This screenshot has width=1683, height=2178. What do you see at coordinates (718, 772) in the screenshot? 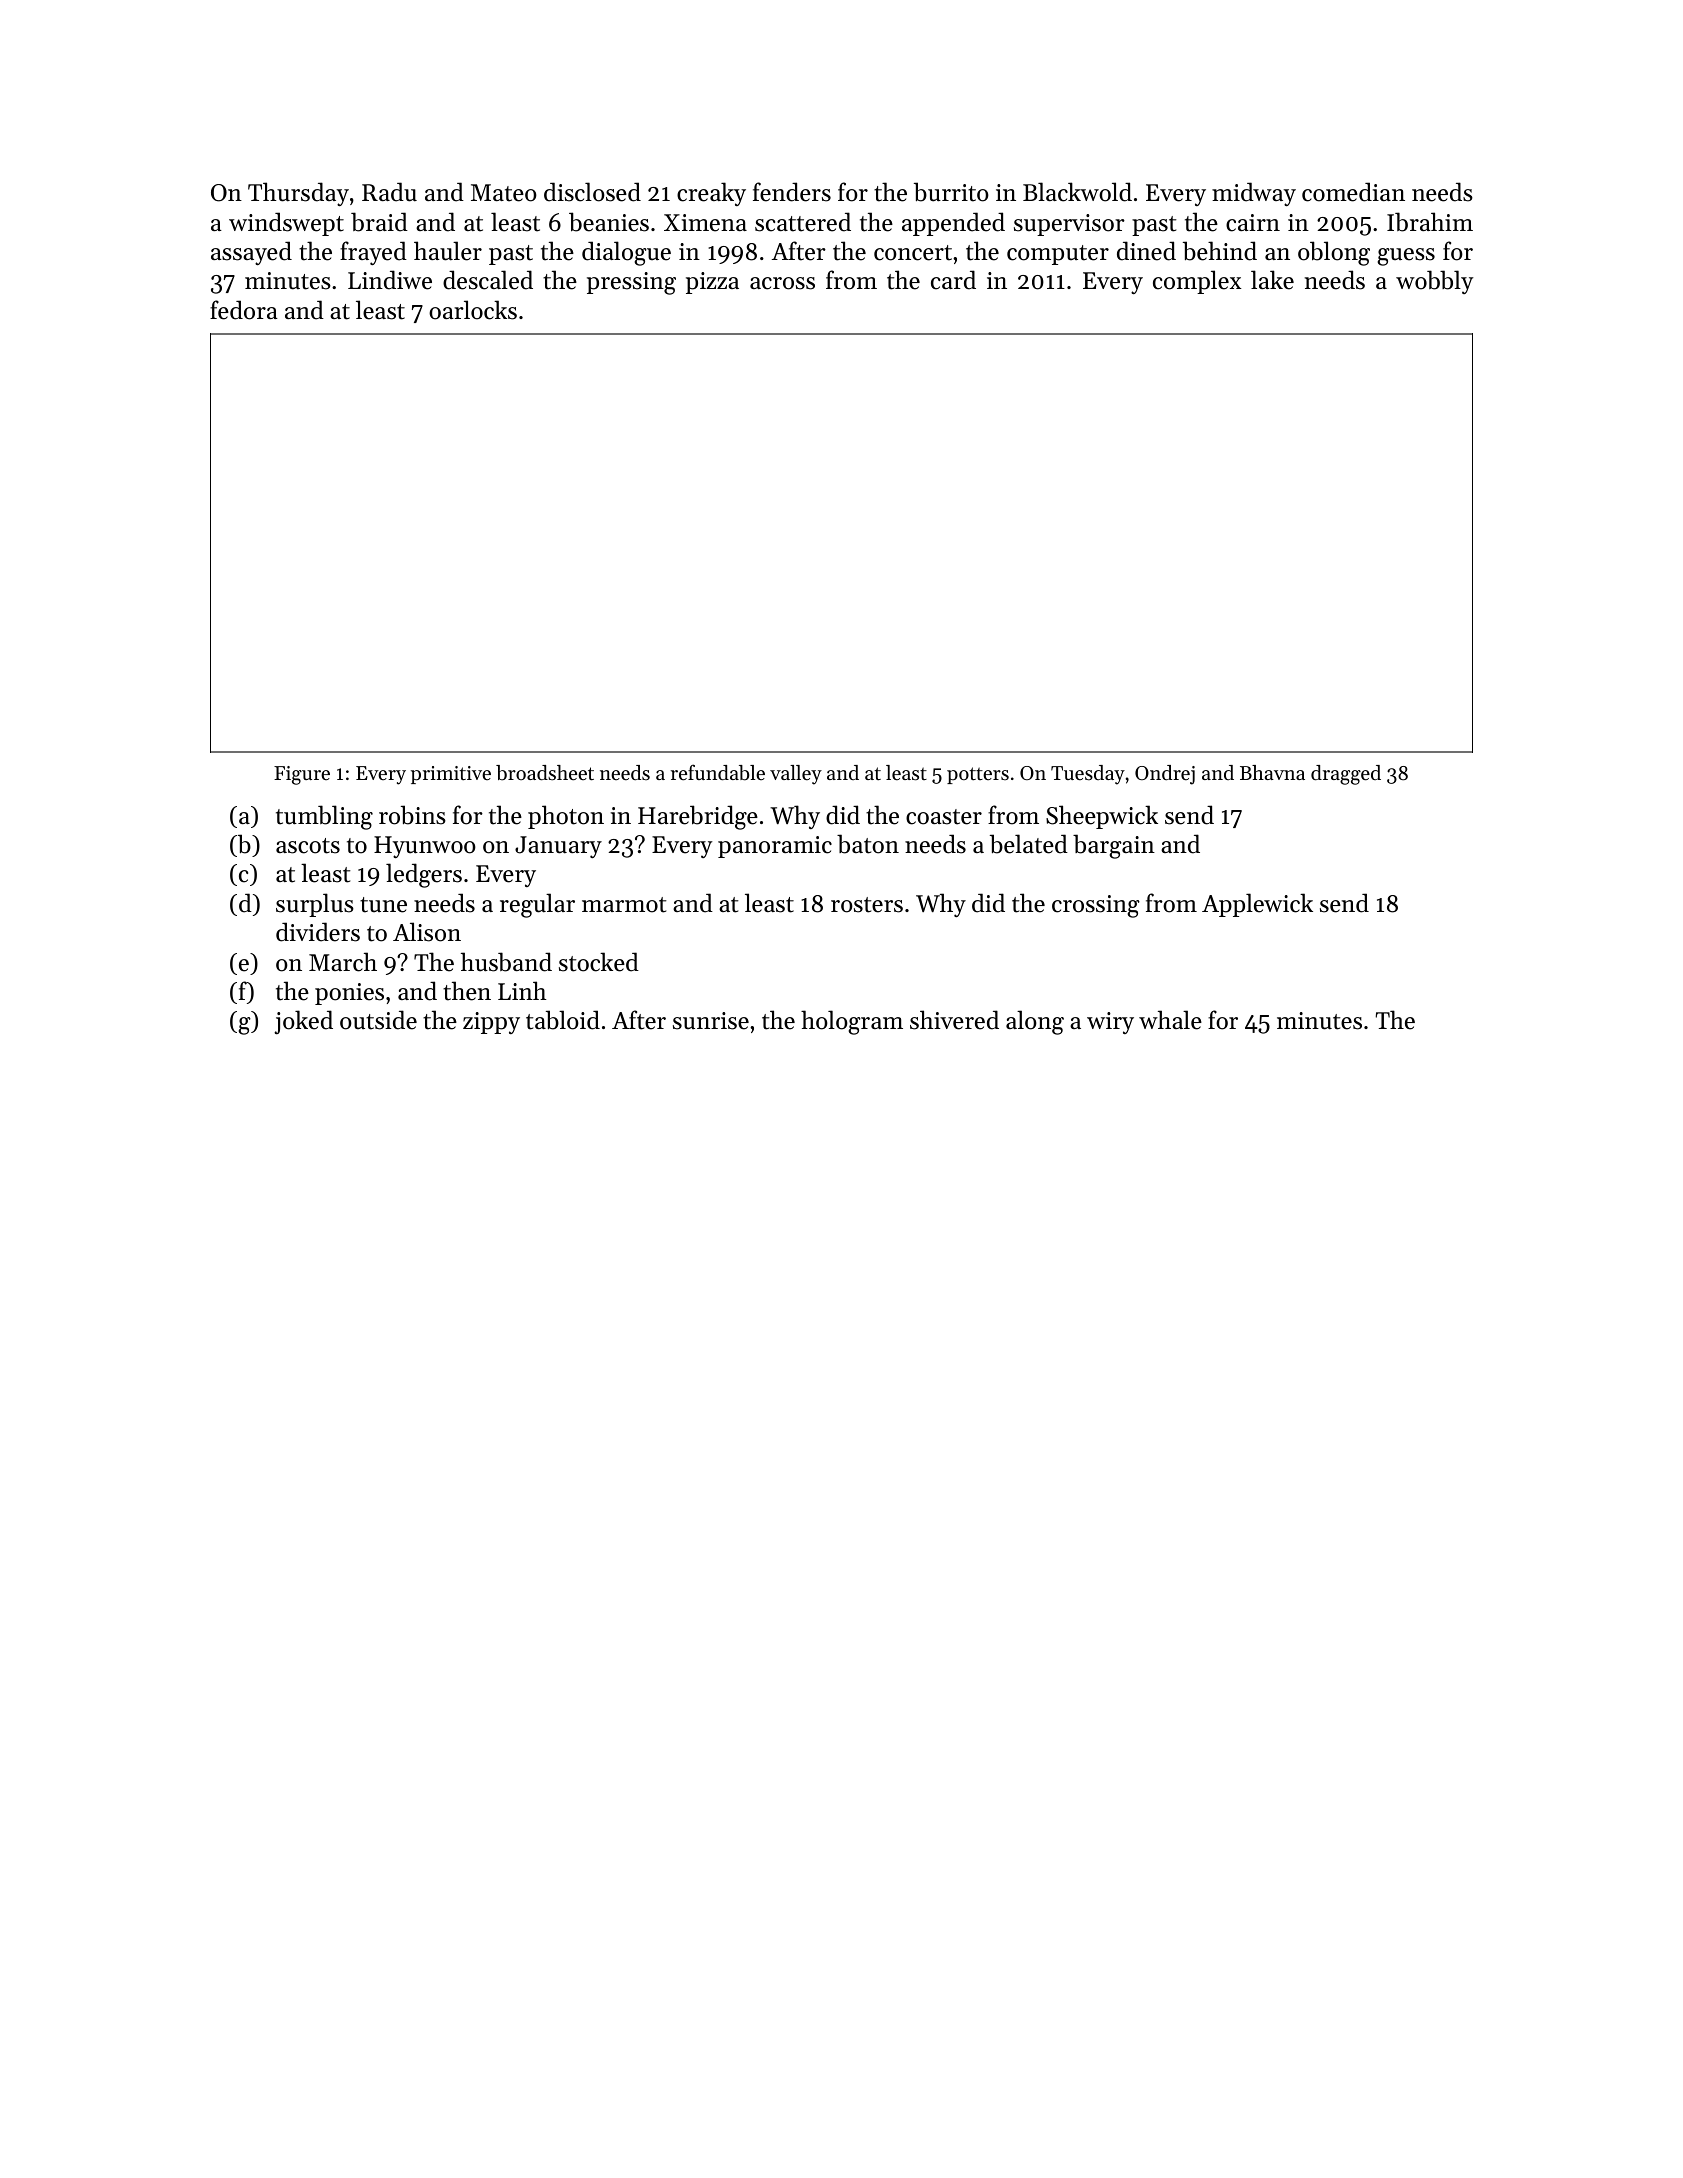
I see `refundable` at bounding box center [718, 772].
